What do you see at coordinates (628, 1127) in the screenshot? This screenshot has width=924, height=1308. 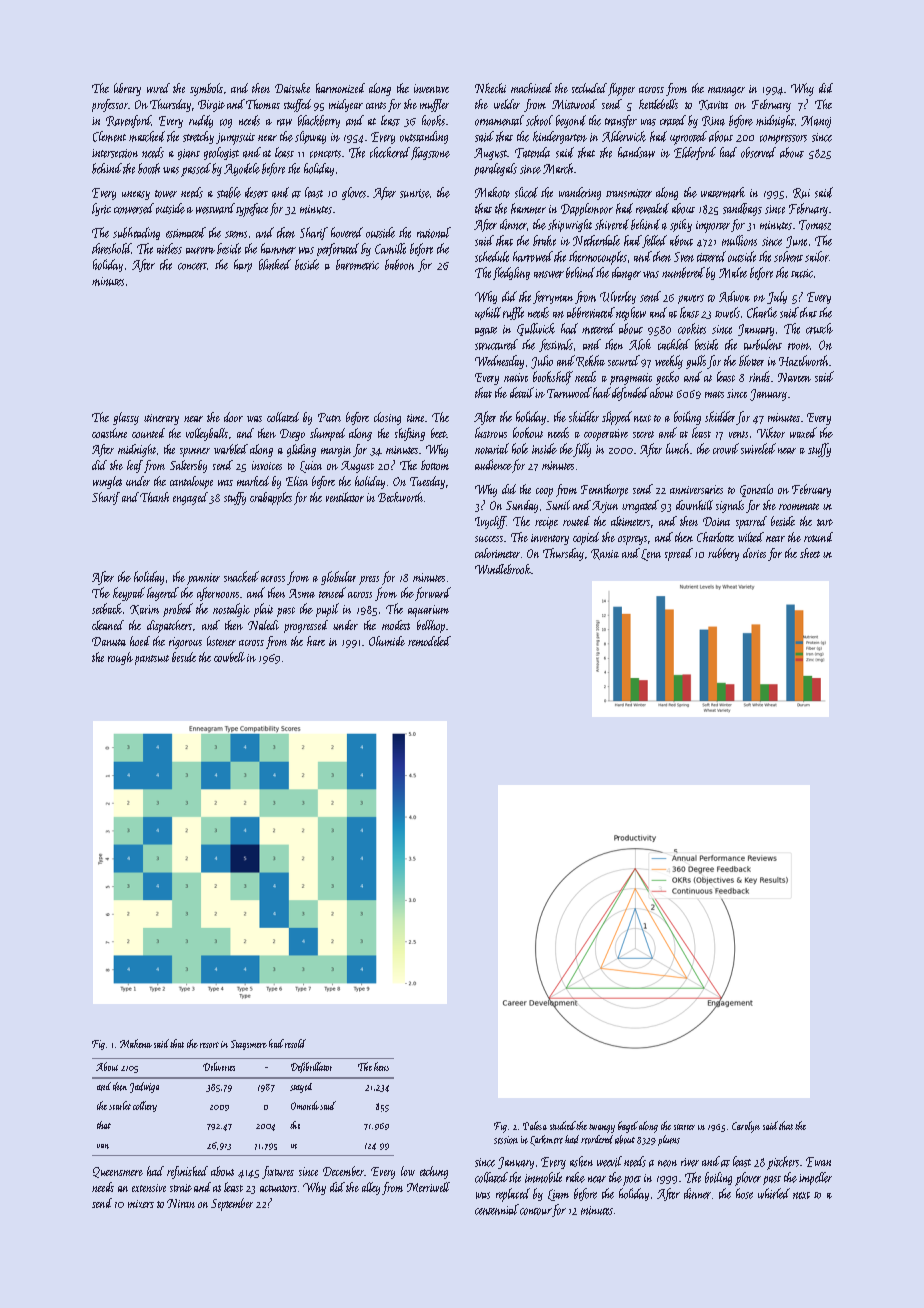 I see `bagel` at bounding box center [628, 1127].
